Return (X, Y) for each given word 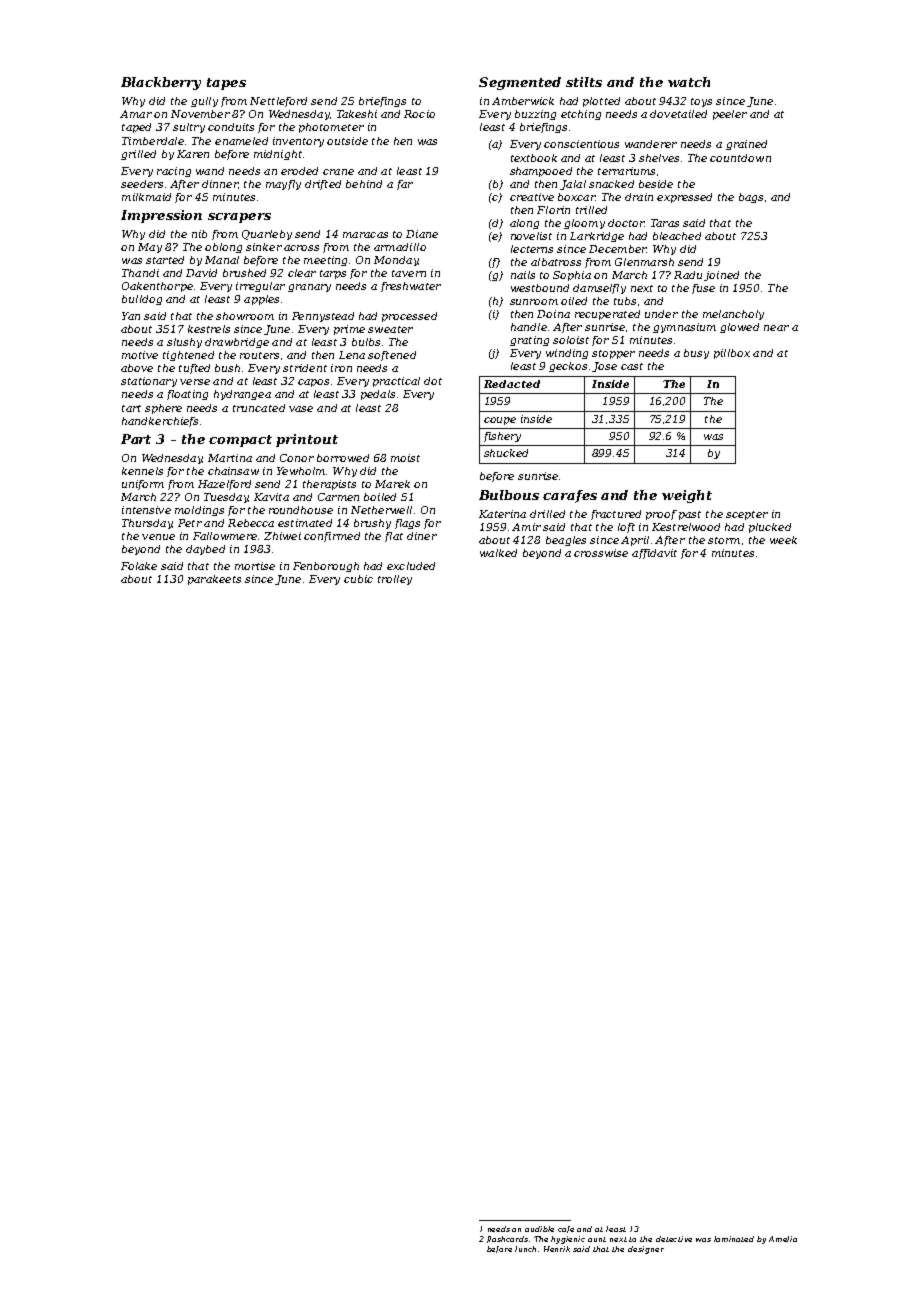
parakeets (214, 580)
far (405, 185)
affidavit (654, 554)
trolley (395, 580)
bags (751, 198)
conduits (231, 127)
